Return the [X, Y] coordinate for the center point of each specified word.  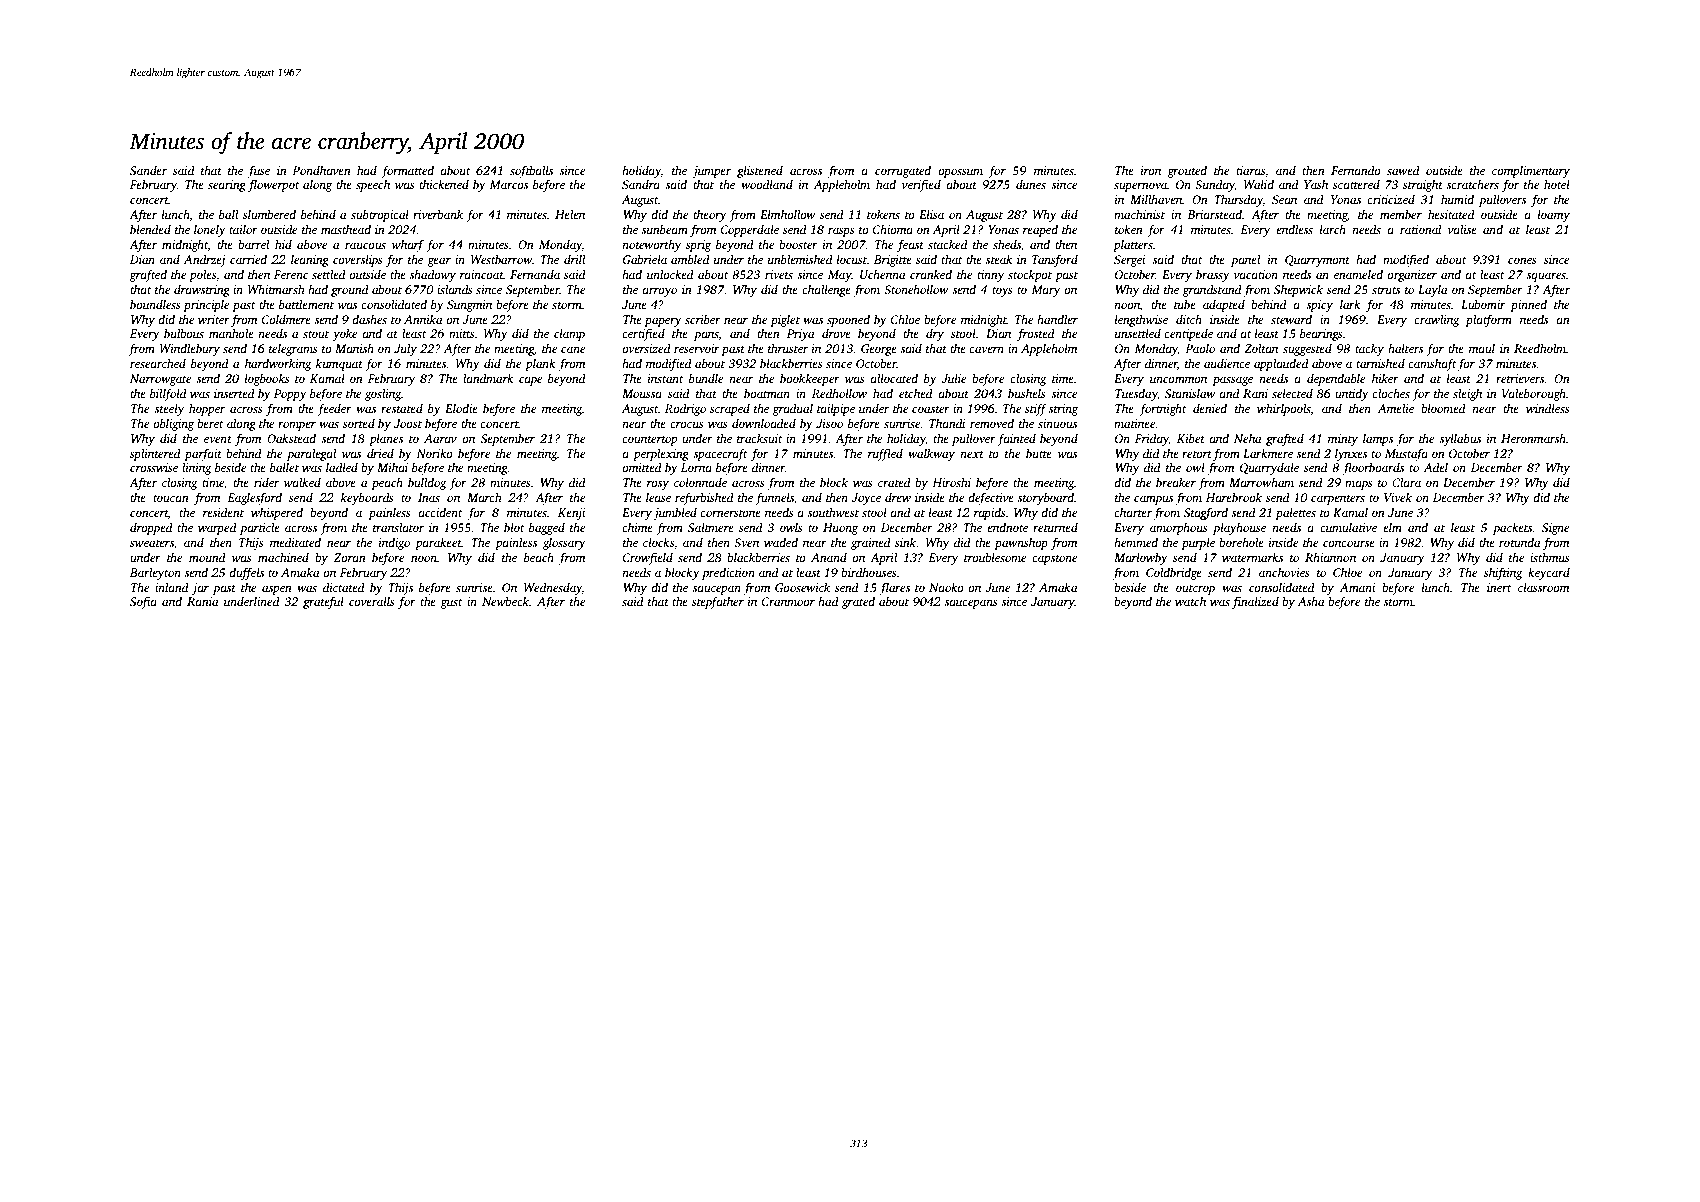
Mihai [392, 467]
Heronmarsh [1533, 438]
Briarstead [1214, 214]
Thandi [947, 423]
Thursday [1238, 200]
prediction [728, 573]
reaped [1040, 230]
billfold [168, 394]
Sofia [143, 602]
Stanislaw [1190, 393]
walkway [931, 454]
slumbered [269, 214]
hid [283, 244]
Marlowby [1141, 558]
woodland [767, 184]
